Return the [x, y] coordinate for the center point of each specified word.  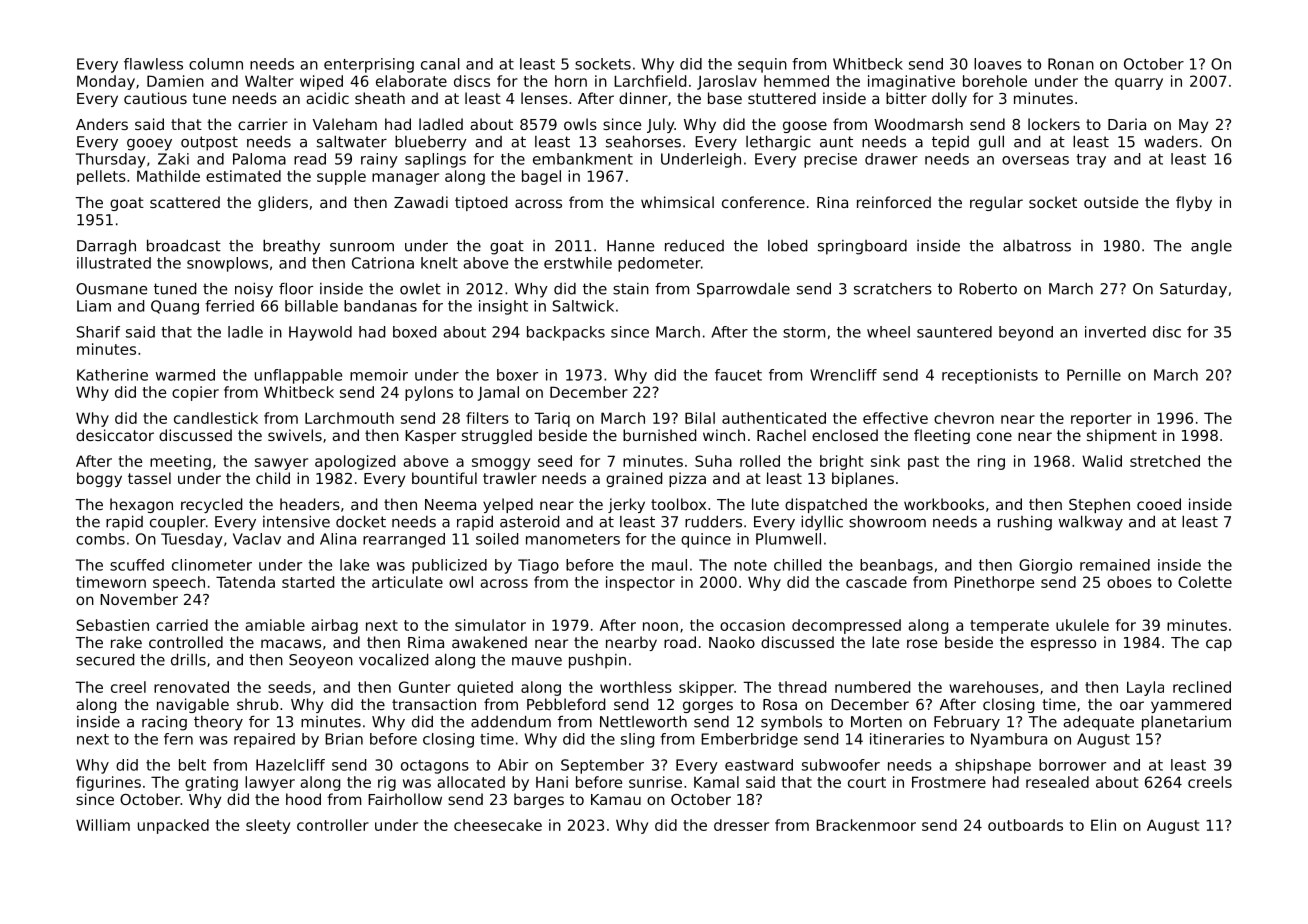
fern [178, 739]
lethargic [778, 143]
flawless [153, 64]
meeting [180, 462]
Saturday [1193, 290]
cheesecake [498, 825]
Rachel [781, 435]
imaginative [911, 82]
